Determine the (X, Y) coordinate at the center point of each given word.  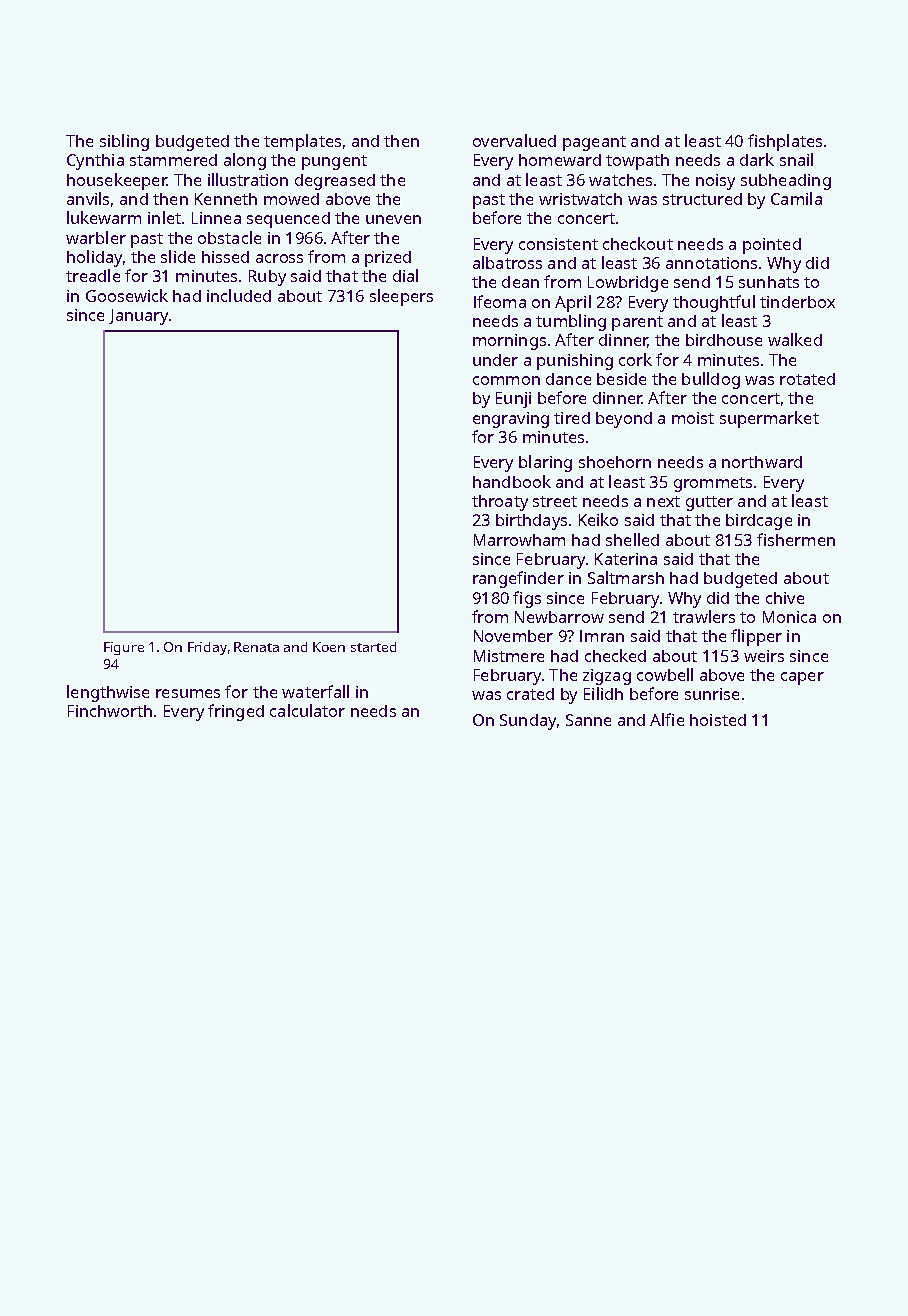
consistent (558, 244)
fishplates (785, 142)
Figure (124, 648)
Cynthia (95, 162)
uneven (393, 219)
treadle (93, 275)
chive (785, 598)
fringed (236, 712)
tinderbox (797, 302)
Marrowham (519, 540)
